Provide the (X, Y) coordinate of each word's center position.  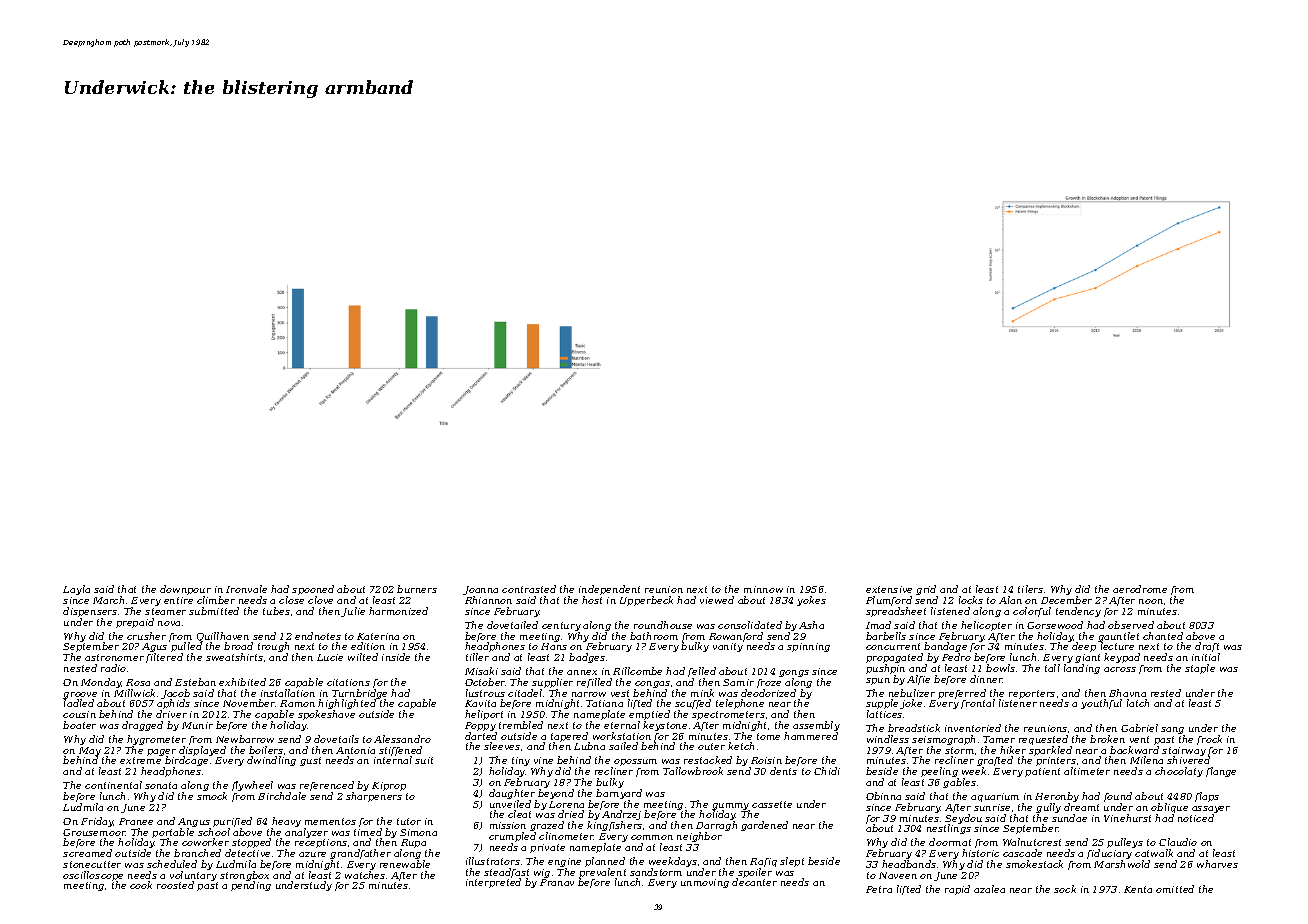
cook (141, 885)
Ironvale (246, 589)
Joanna (480, 590)
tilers (1030, 589)
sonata (161, 785)
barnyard (619, 794)
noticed (1196, 818)
